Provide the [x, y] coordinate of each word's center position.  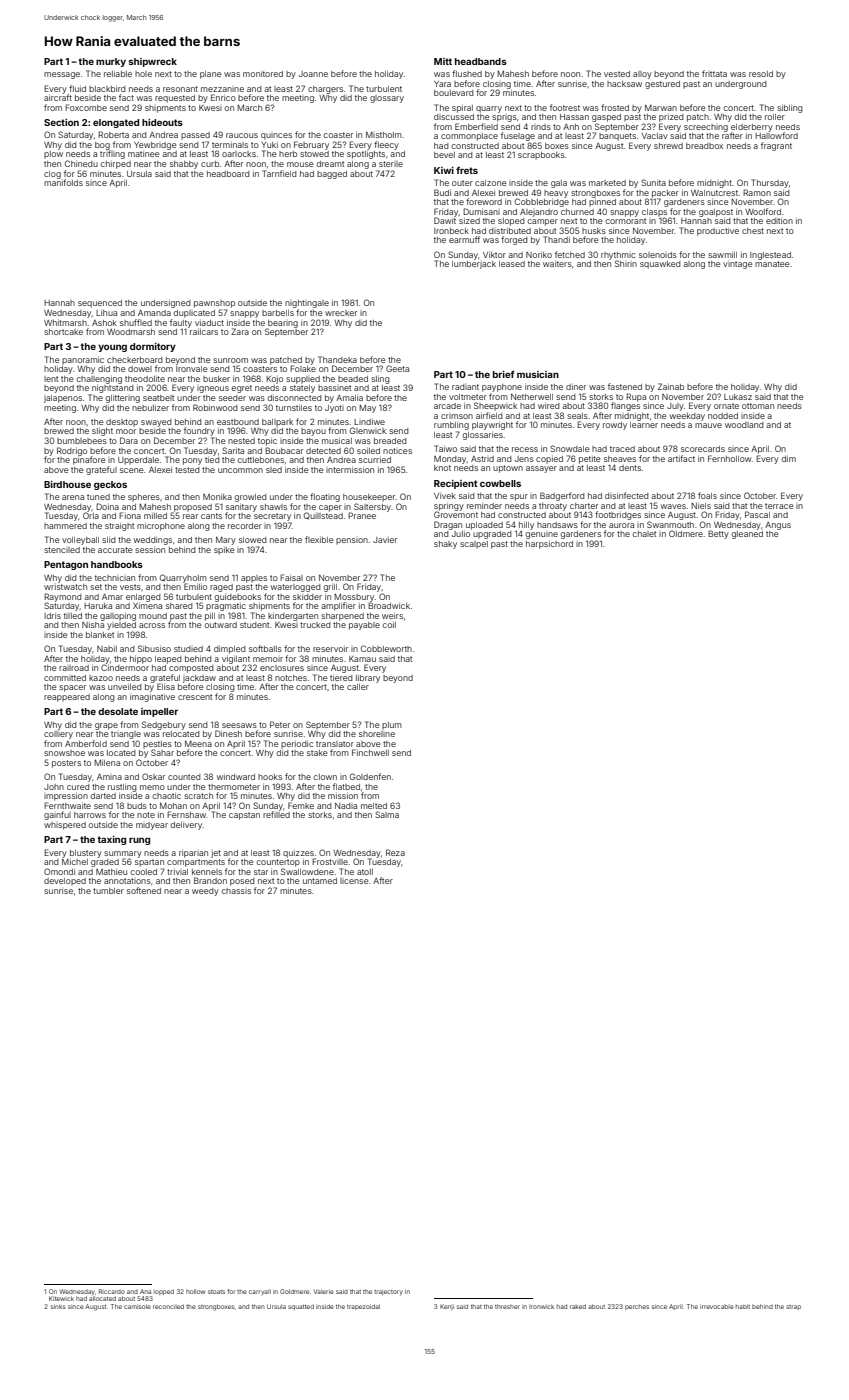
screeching [706, 128]
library [368, 679]
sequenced [100, 304]
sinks [58, 1306]
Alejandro [539, 213]
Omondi [59, 871]
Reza [395, 852]
